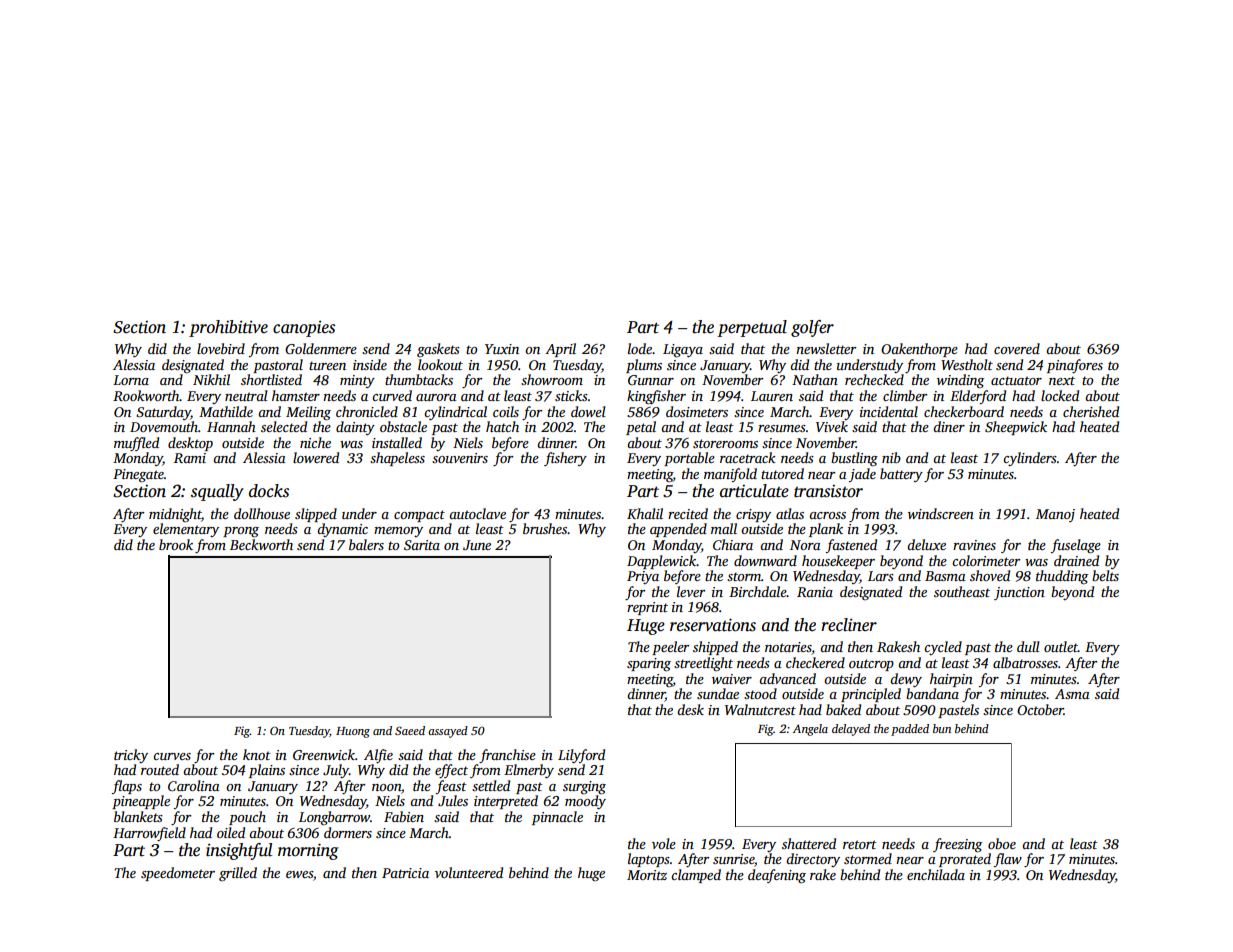 This page has width=1233, height=952. I want to click on Yuxin, so click(502, 349).
